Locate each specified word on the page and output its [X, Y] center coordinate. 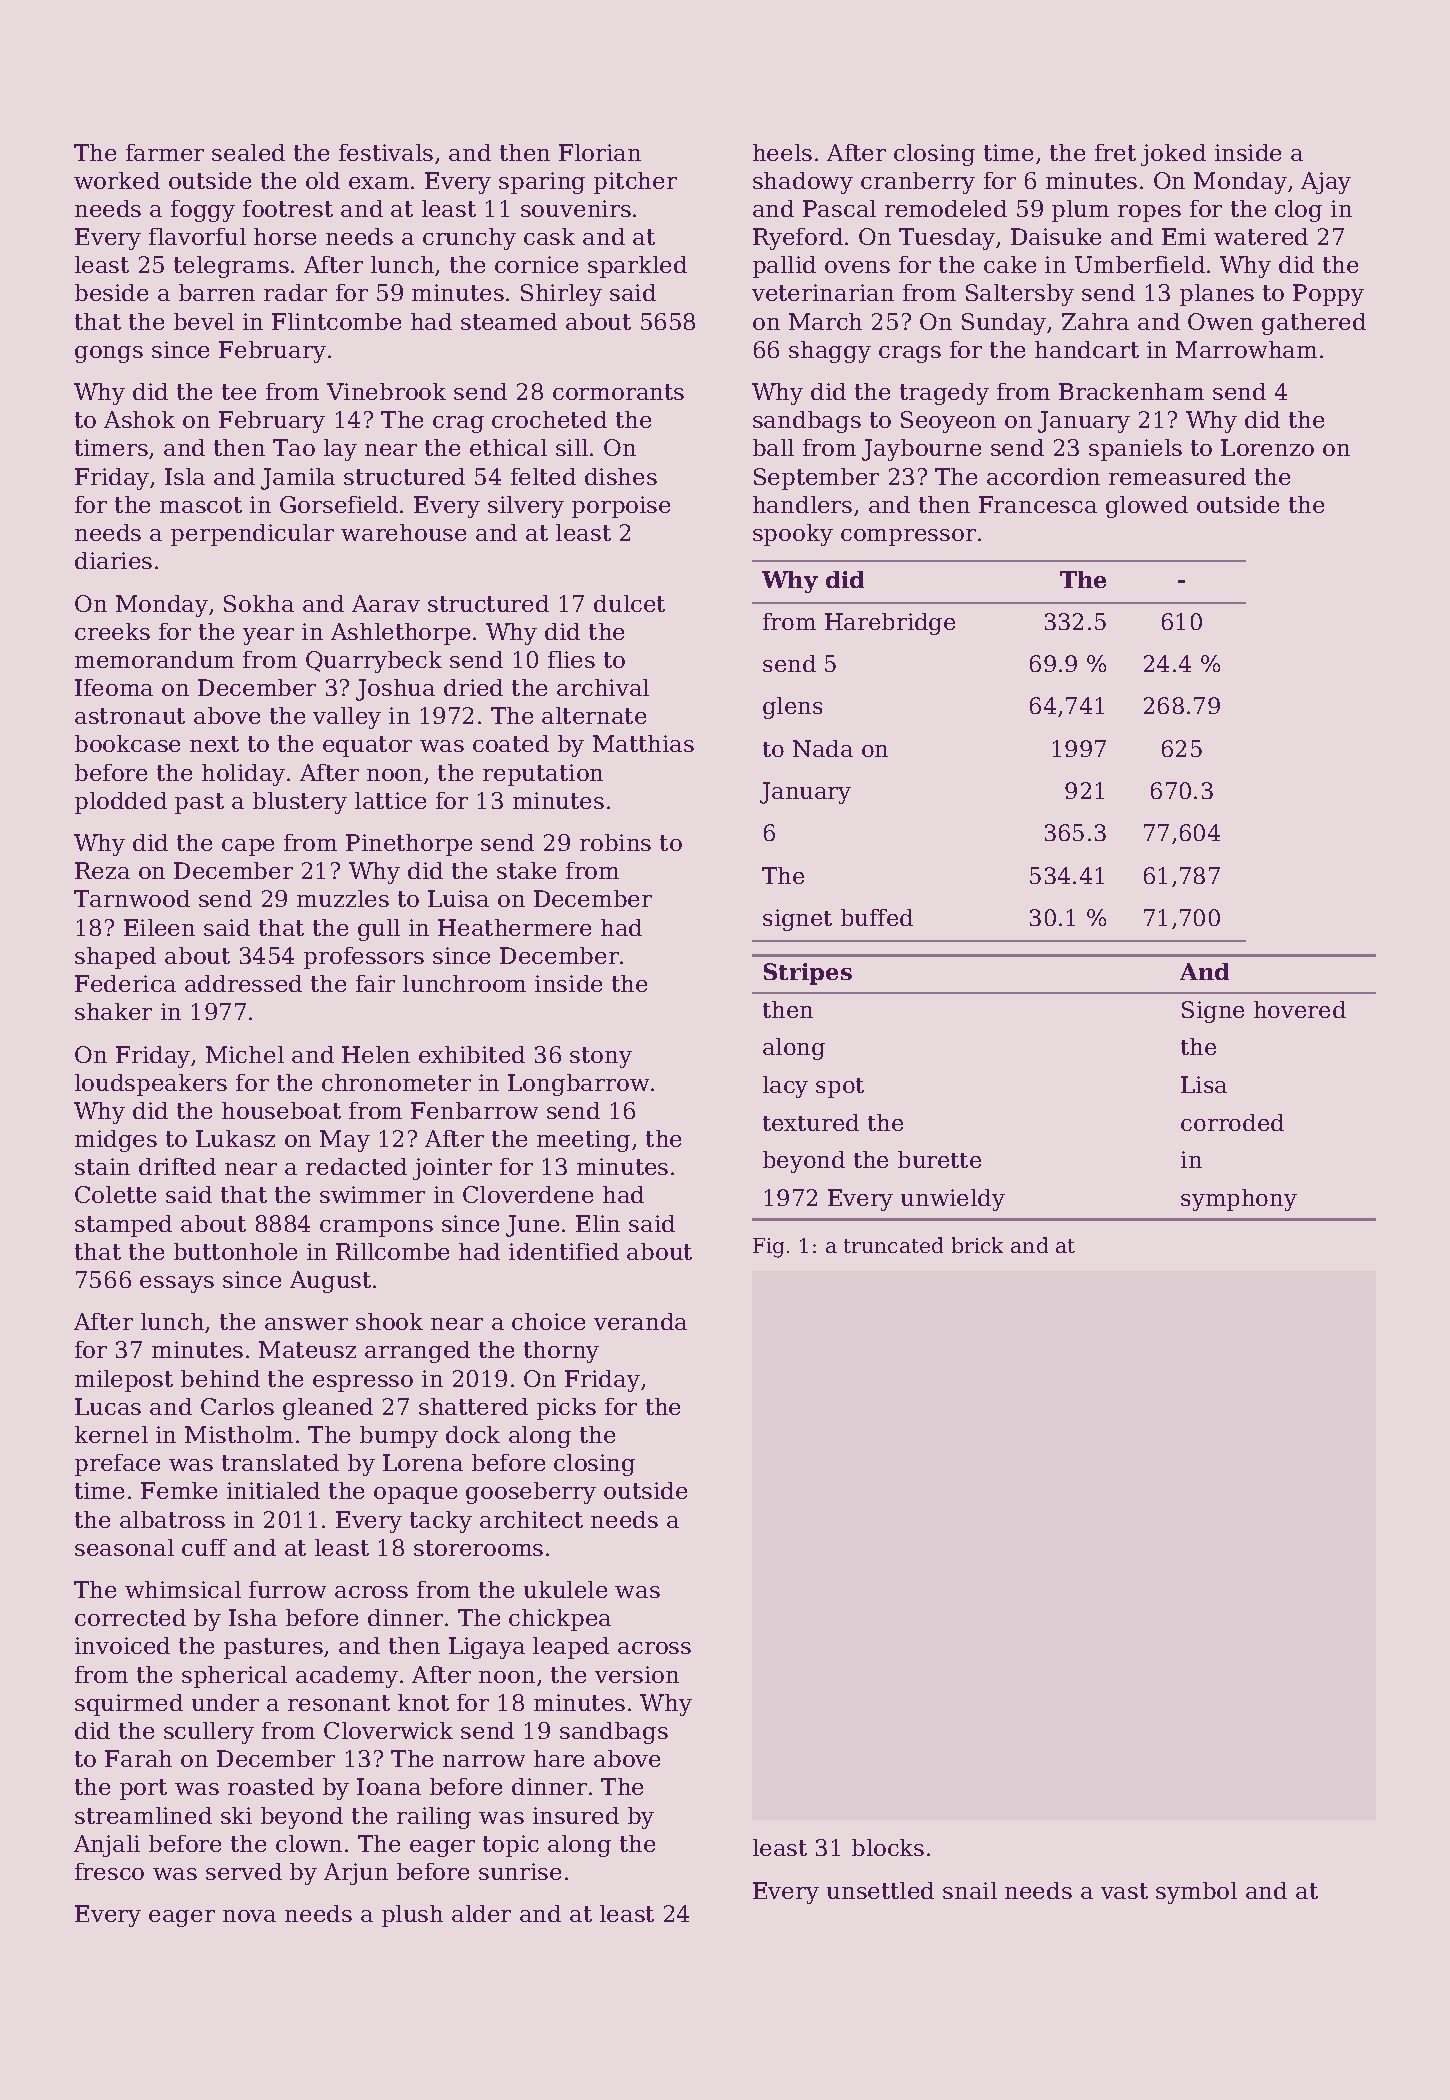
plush [412, 1916]
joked [1173, 155]
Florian [600, 152]
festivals [386, 152]
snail [970, 1890]
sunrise [520, 1871]
